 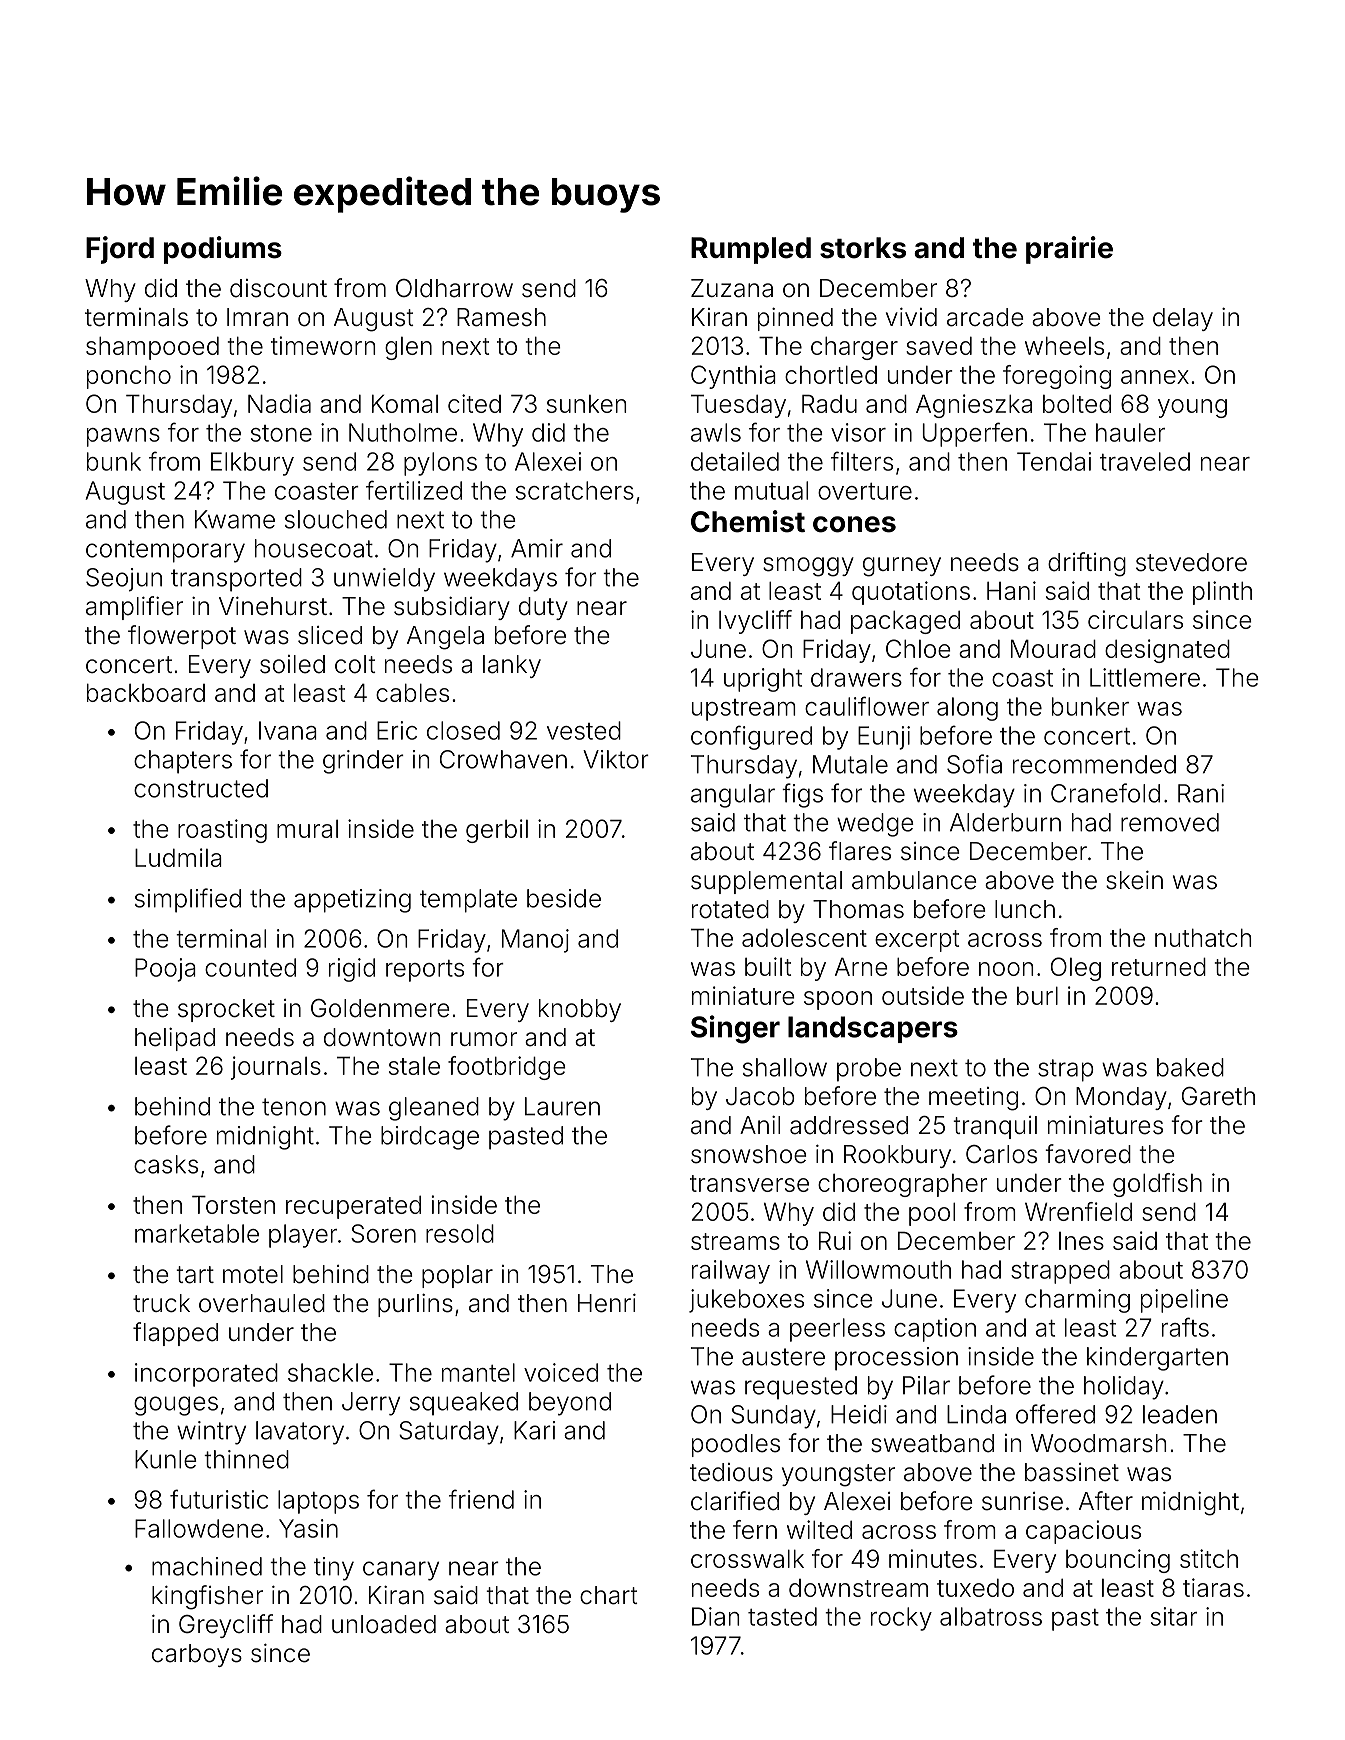 I want to click on Torsten, so click(x=233, y=1205).
